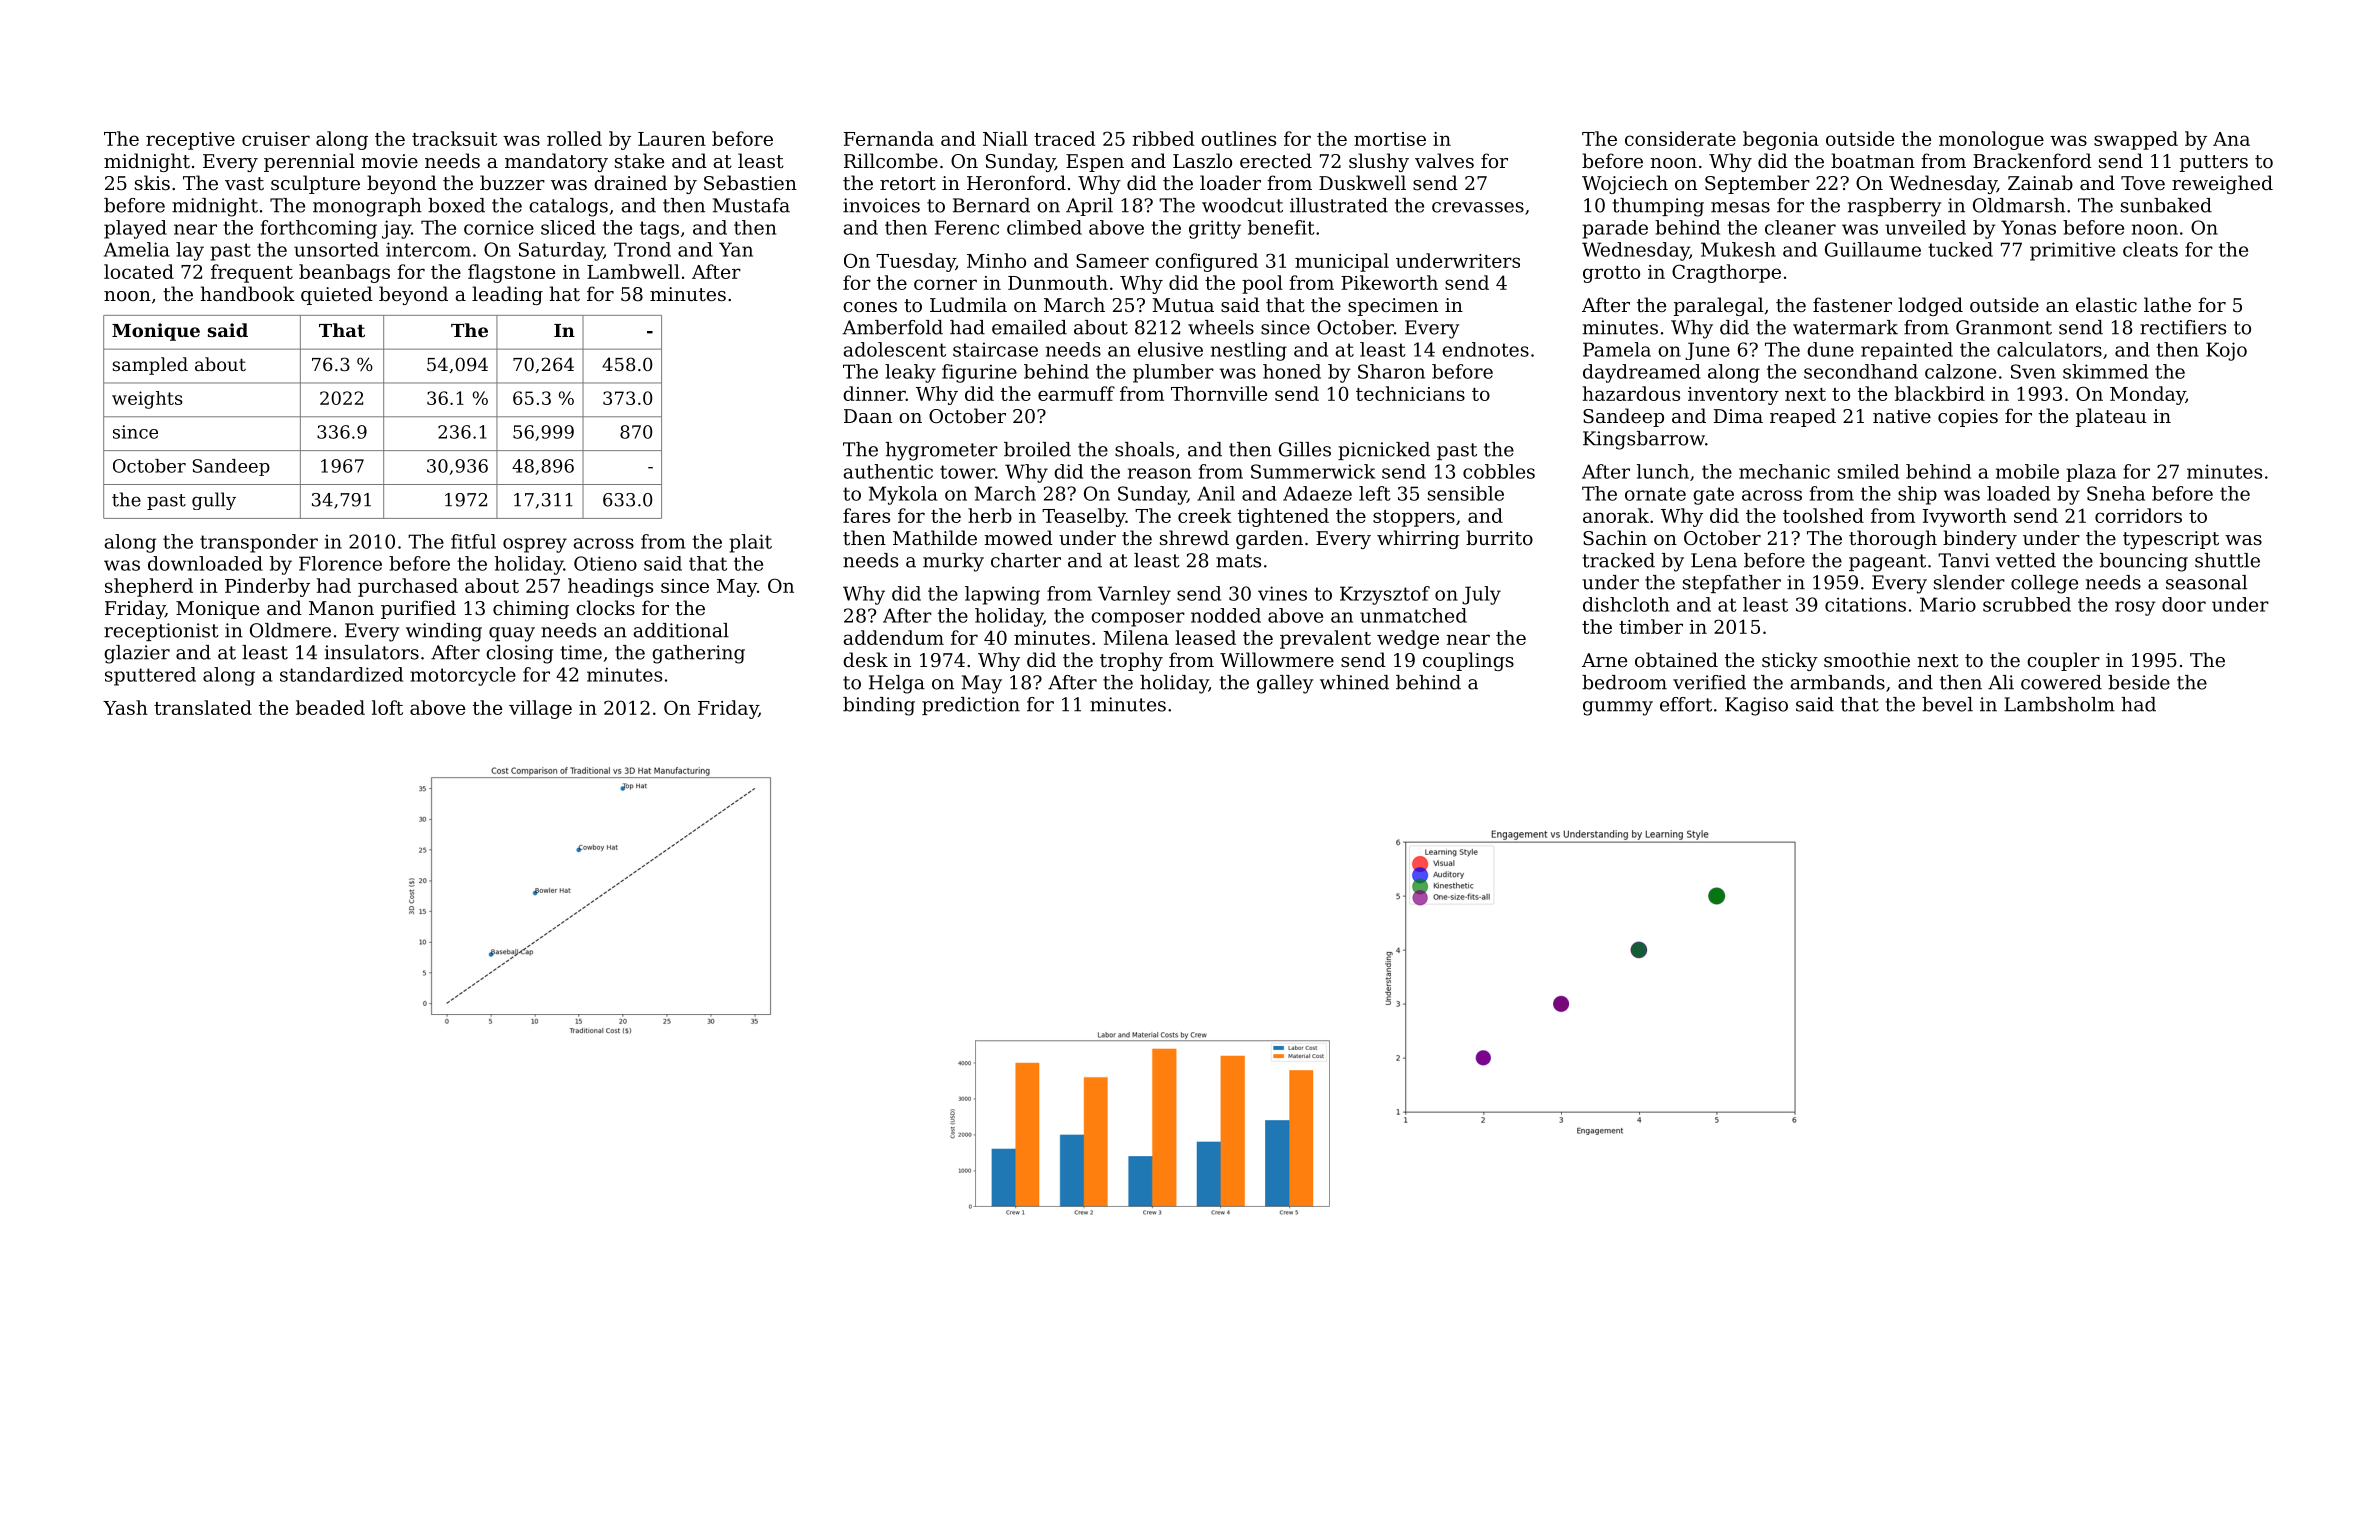  Describe the element at coordinates (971, 706) in the page. I see `prediction` at that location.
